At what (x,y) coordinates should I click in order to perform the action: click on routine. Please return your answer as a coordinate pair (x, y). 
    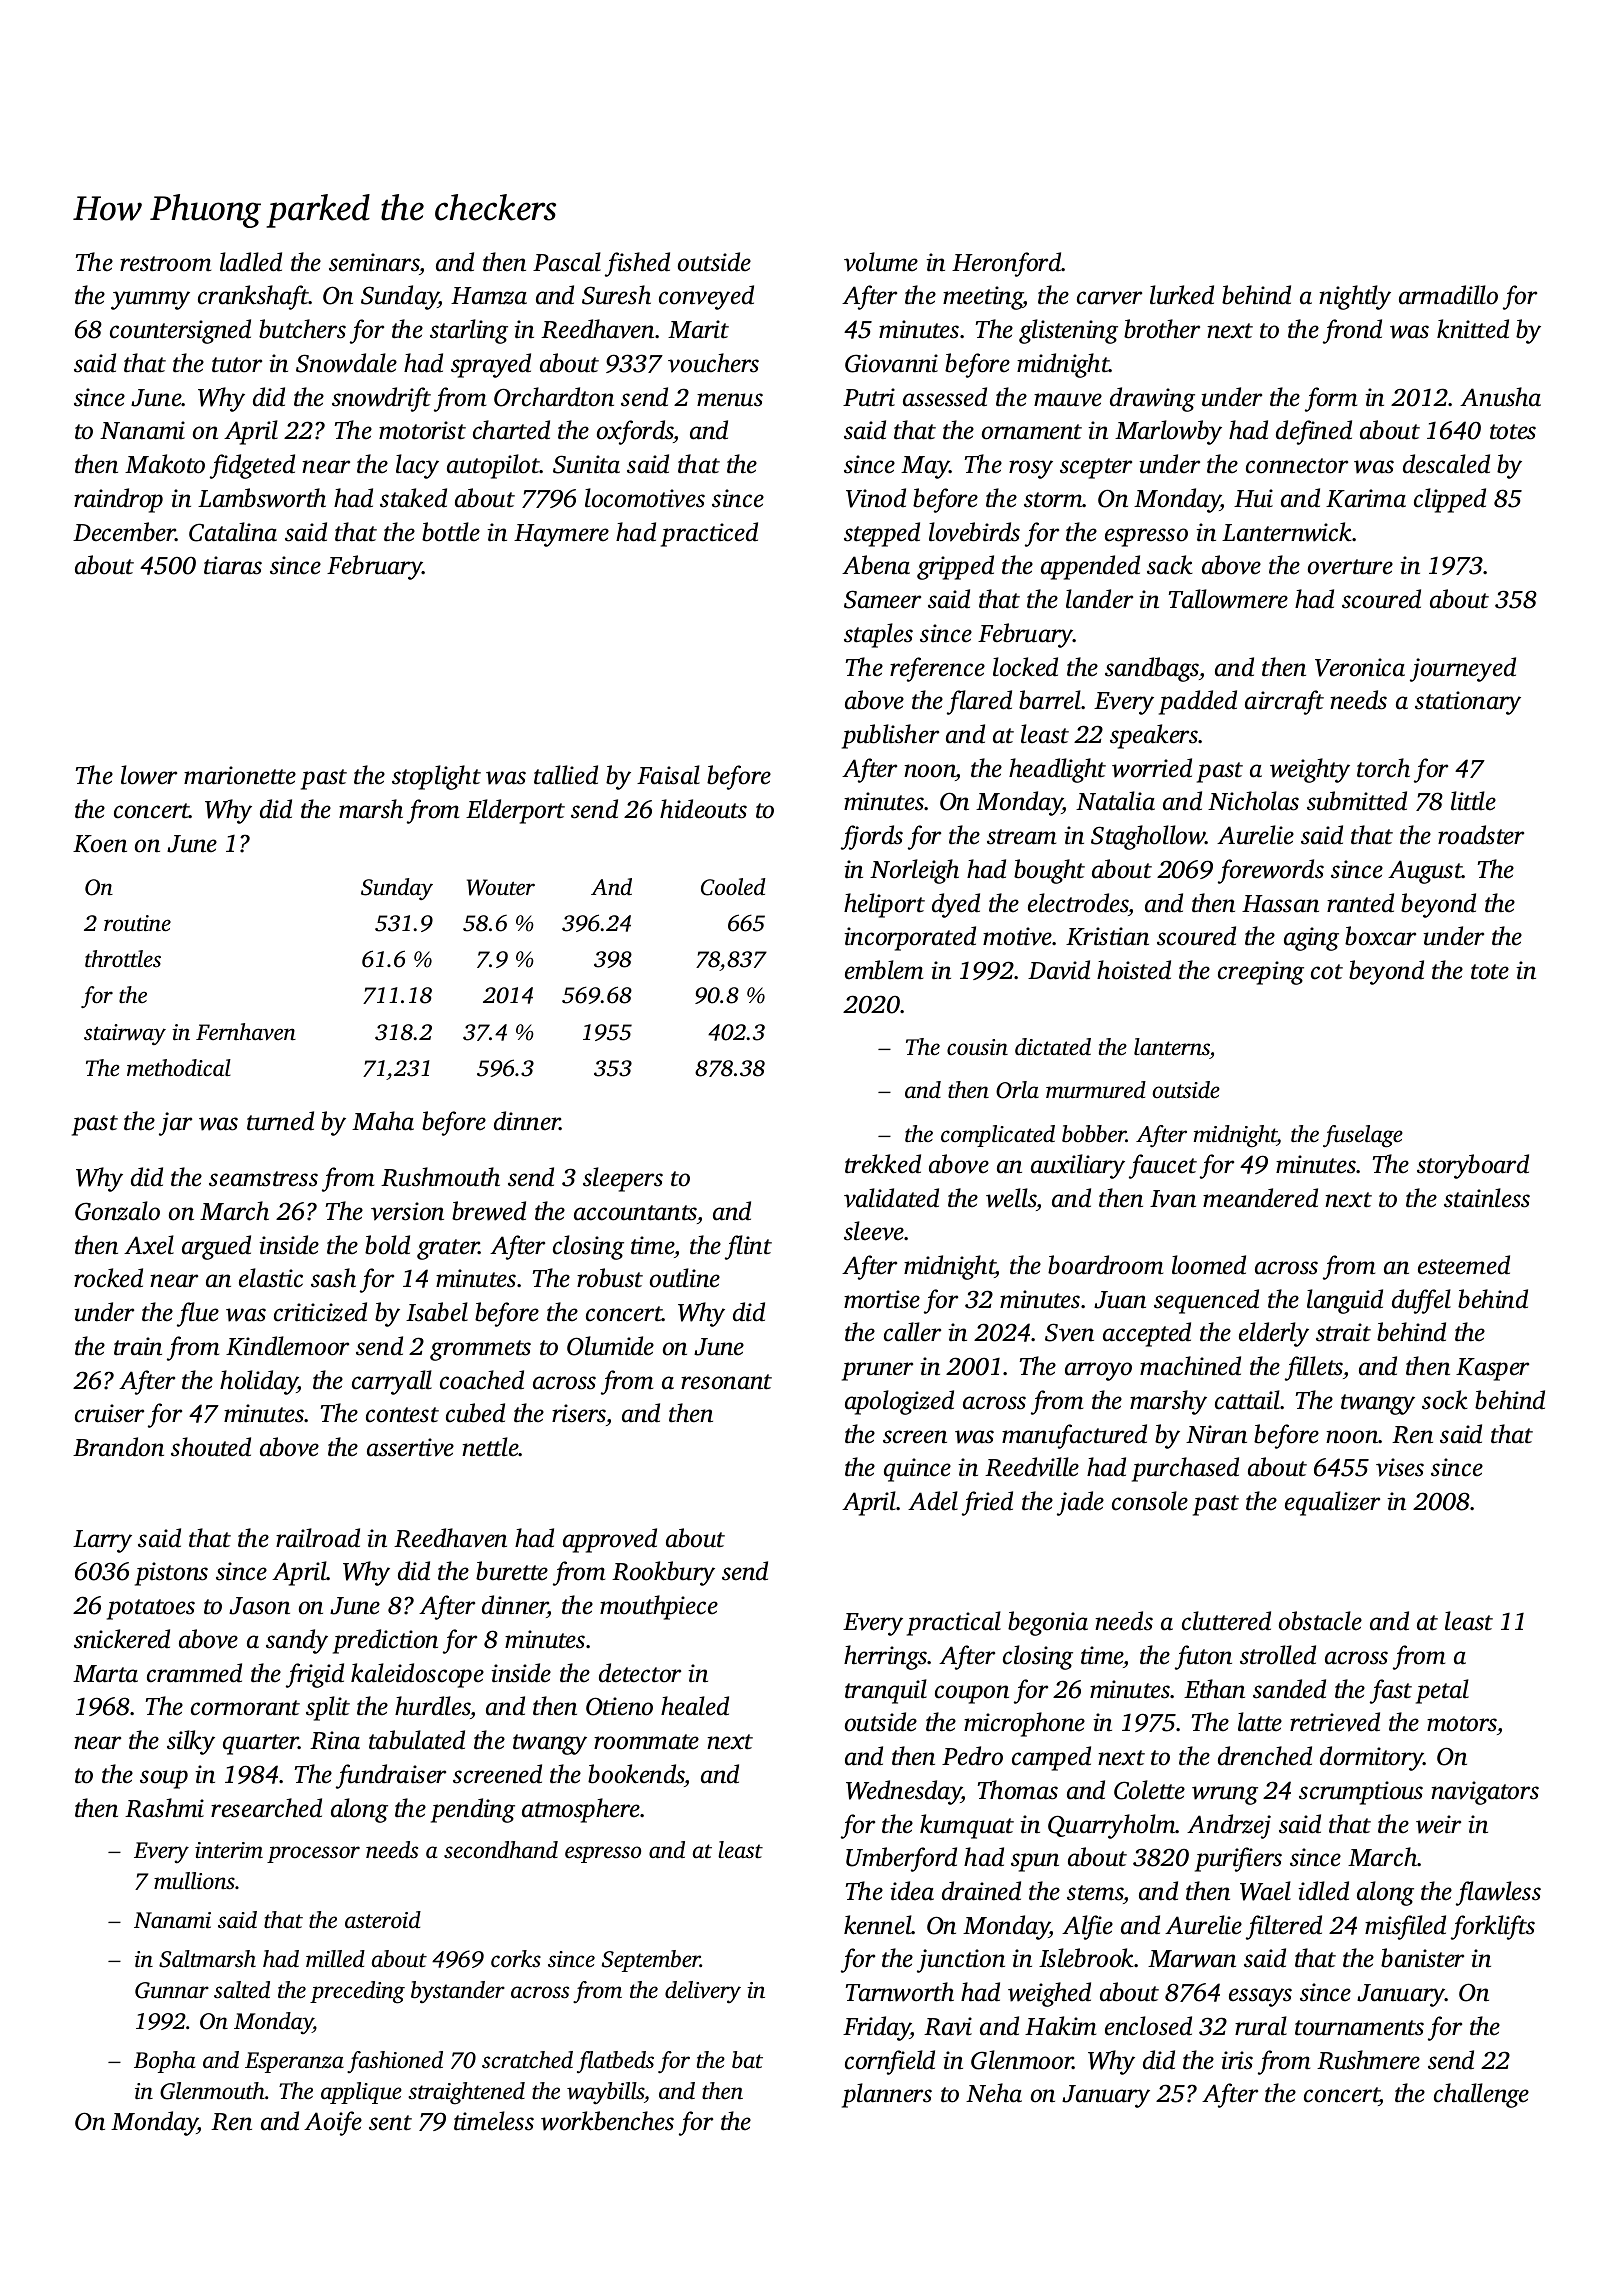
    Looking at the image, I should click on (137, 923).
